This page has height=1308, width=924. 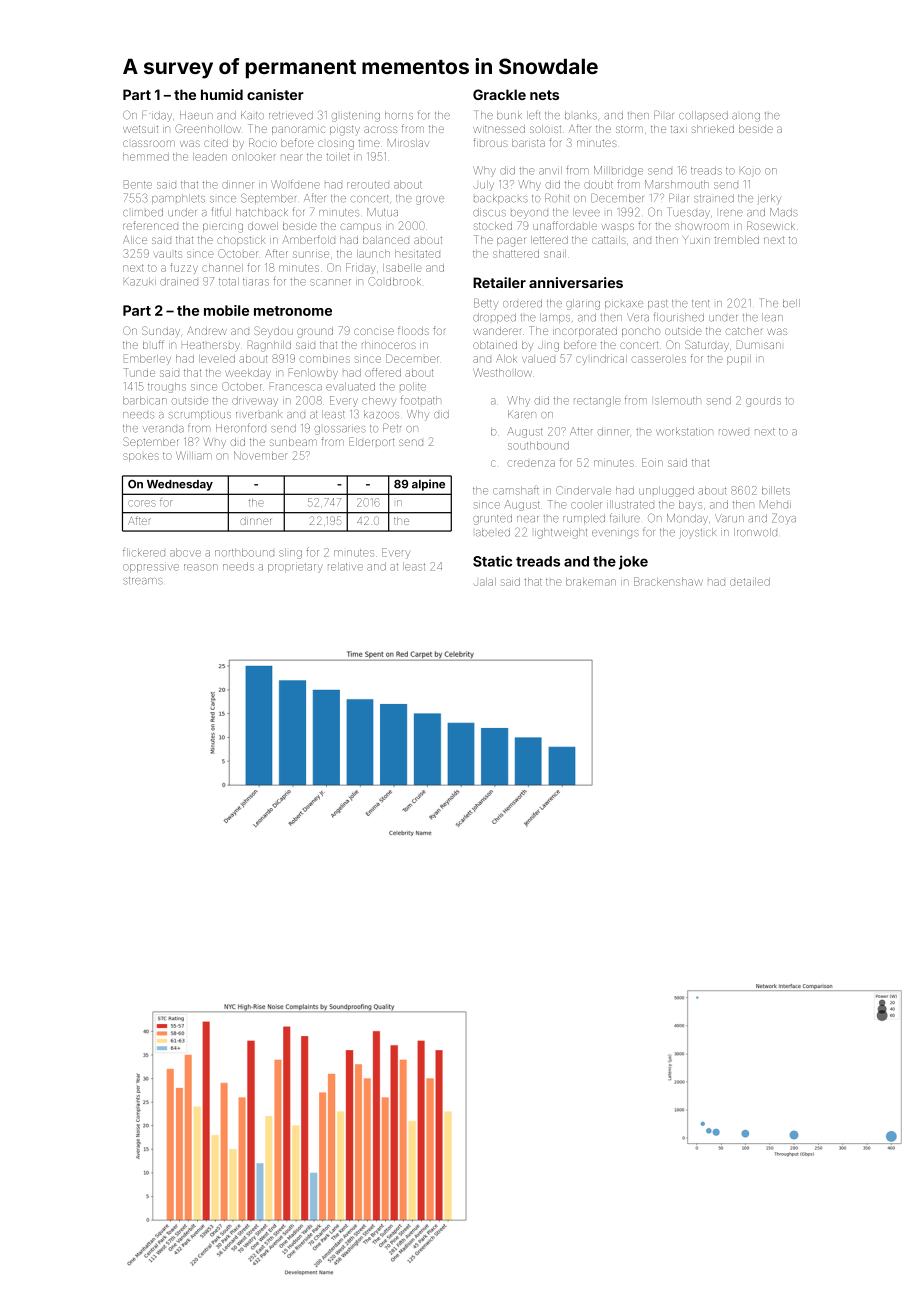 I want to click on Brackenshaw, so click(x=668, y=581).
